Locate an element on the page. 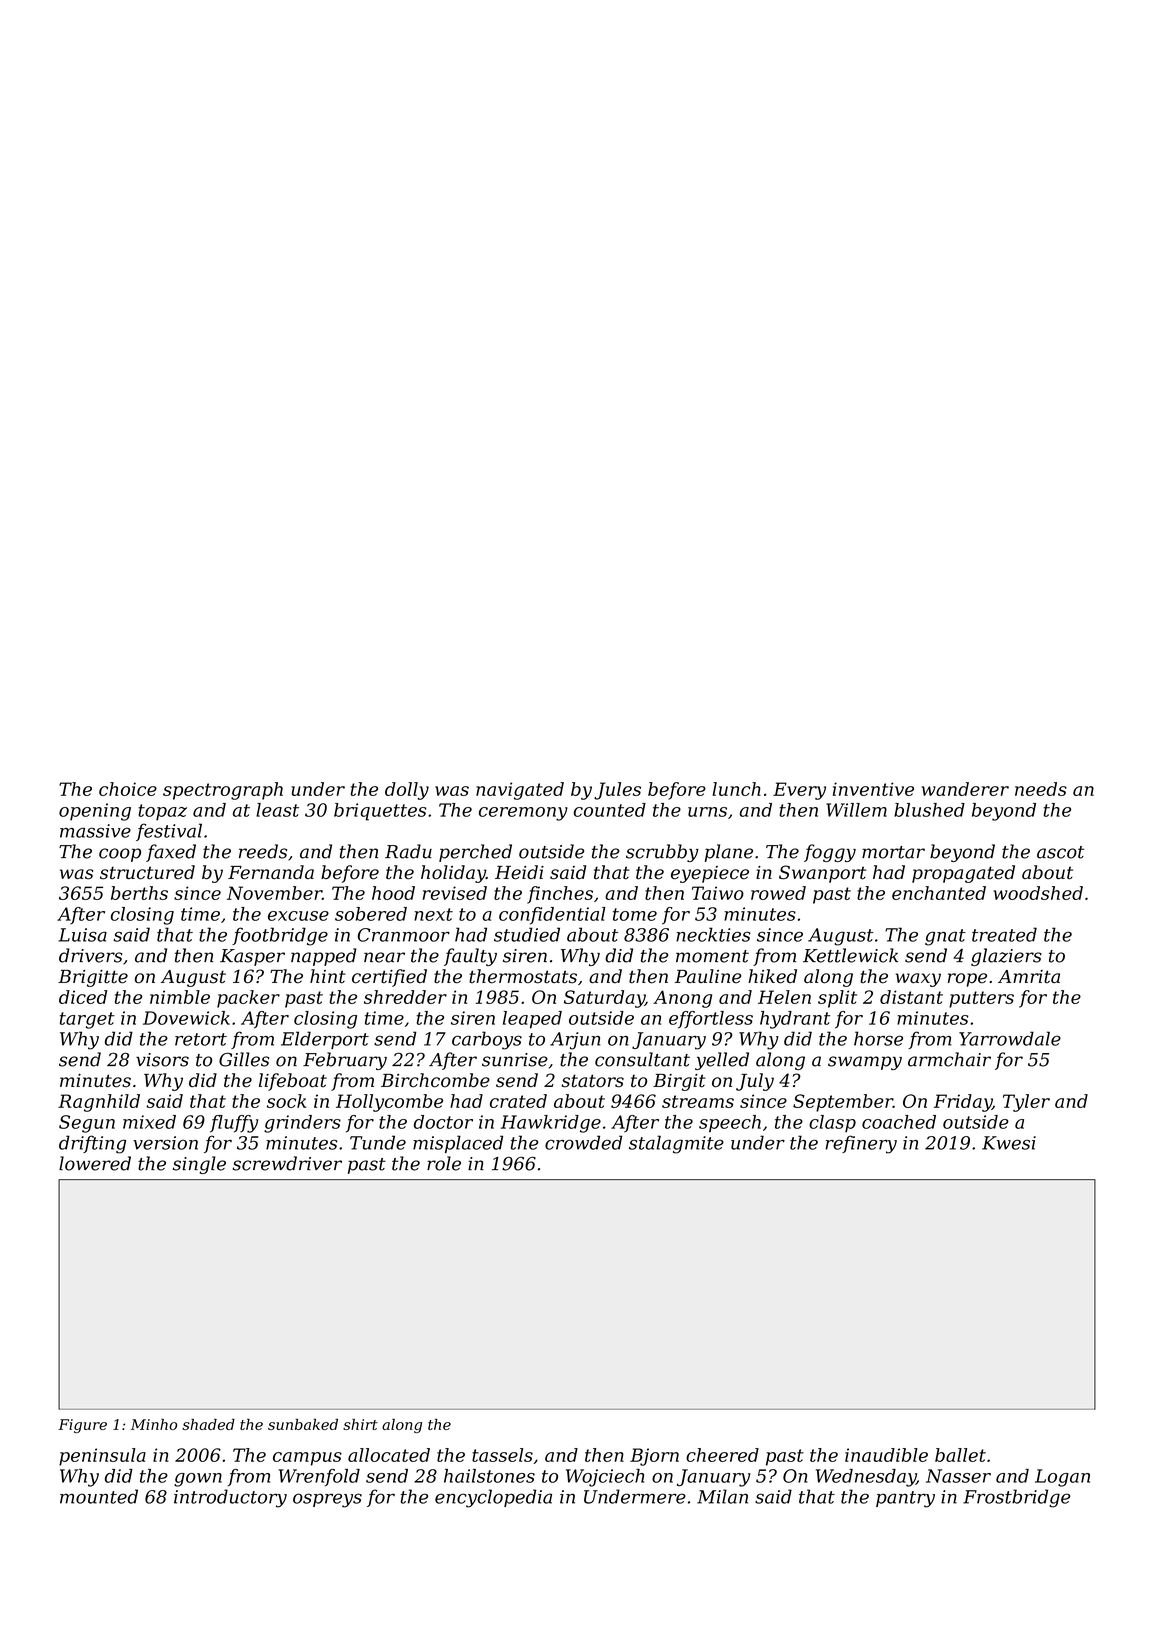  Yarrowdale is located at coordinates (1010, 1038).
